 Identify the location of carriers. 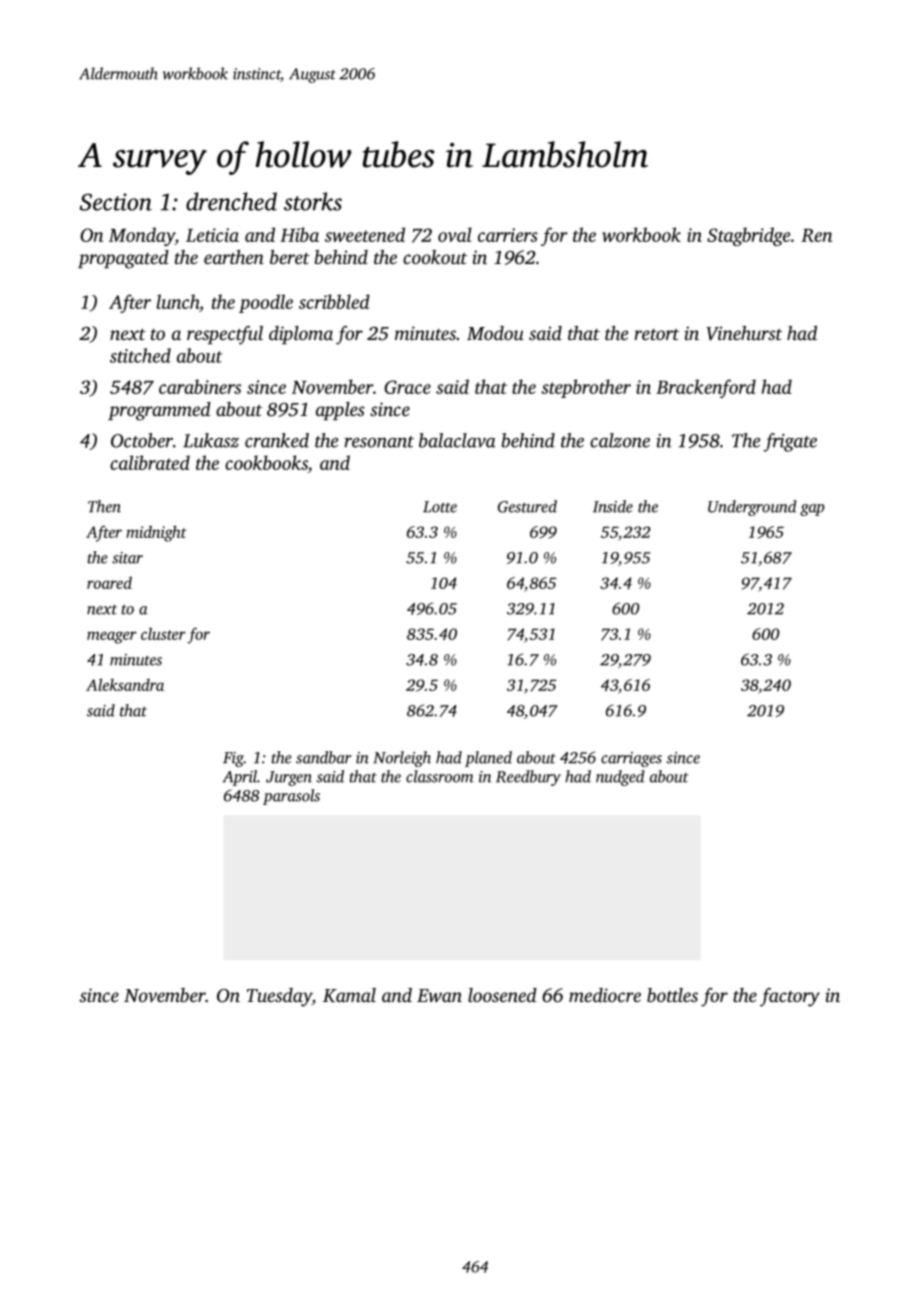
(508, 235).
